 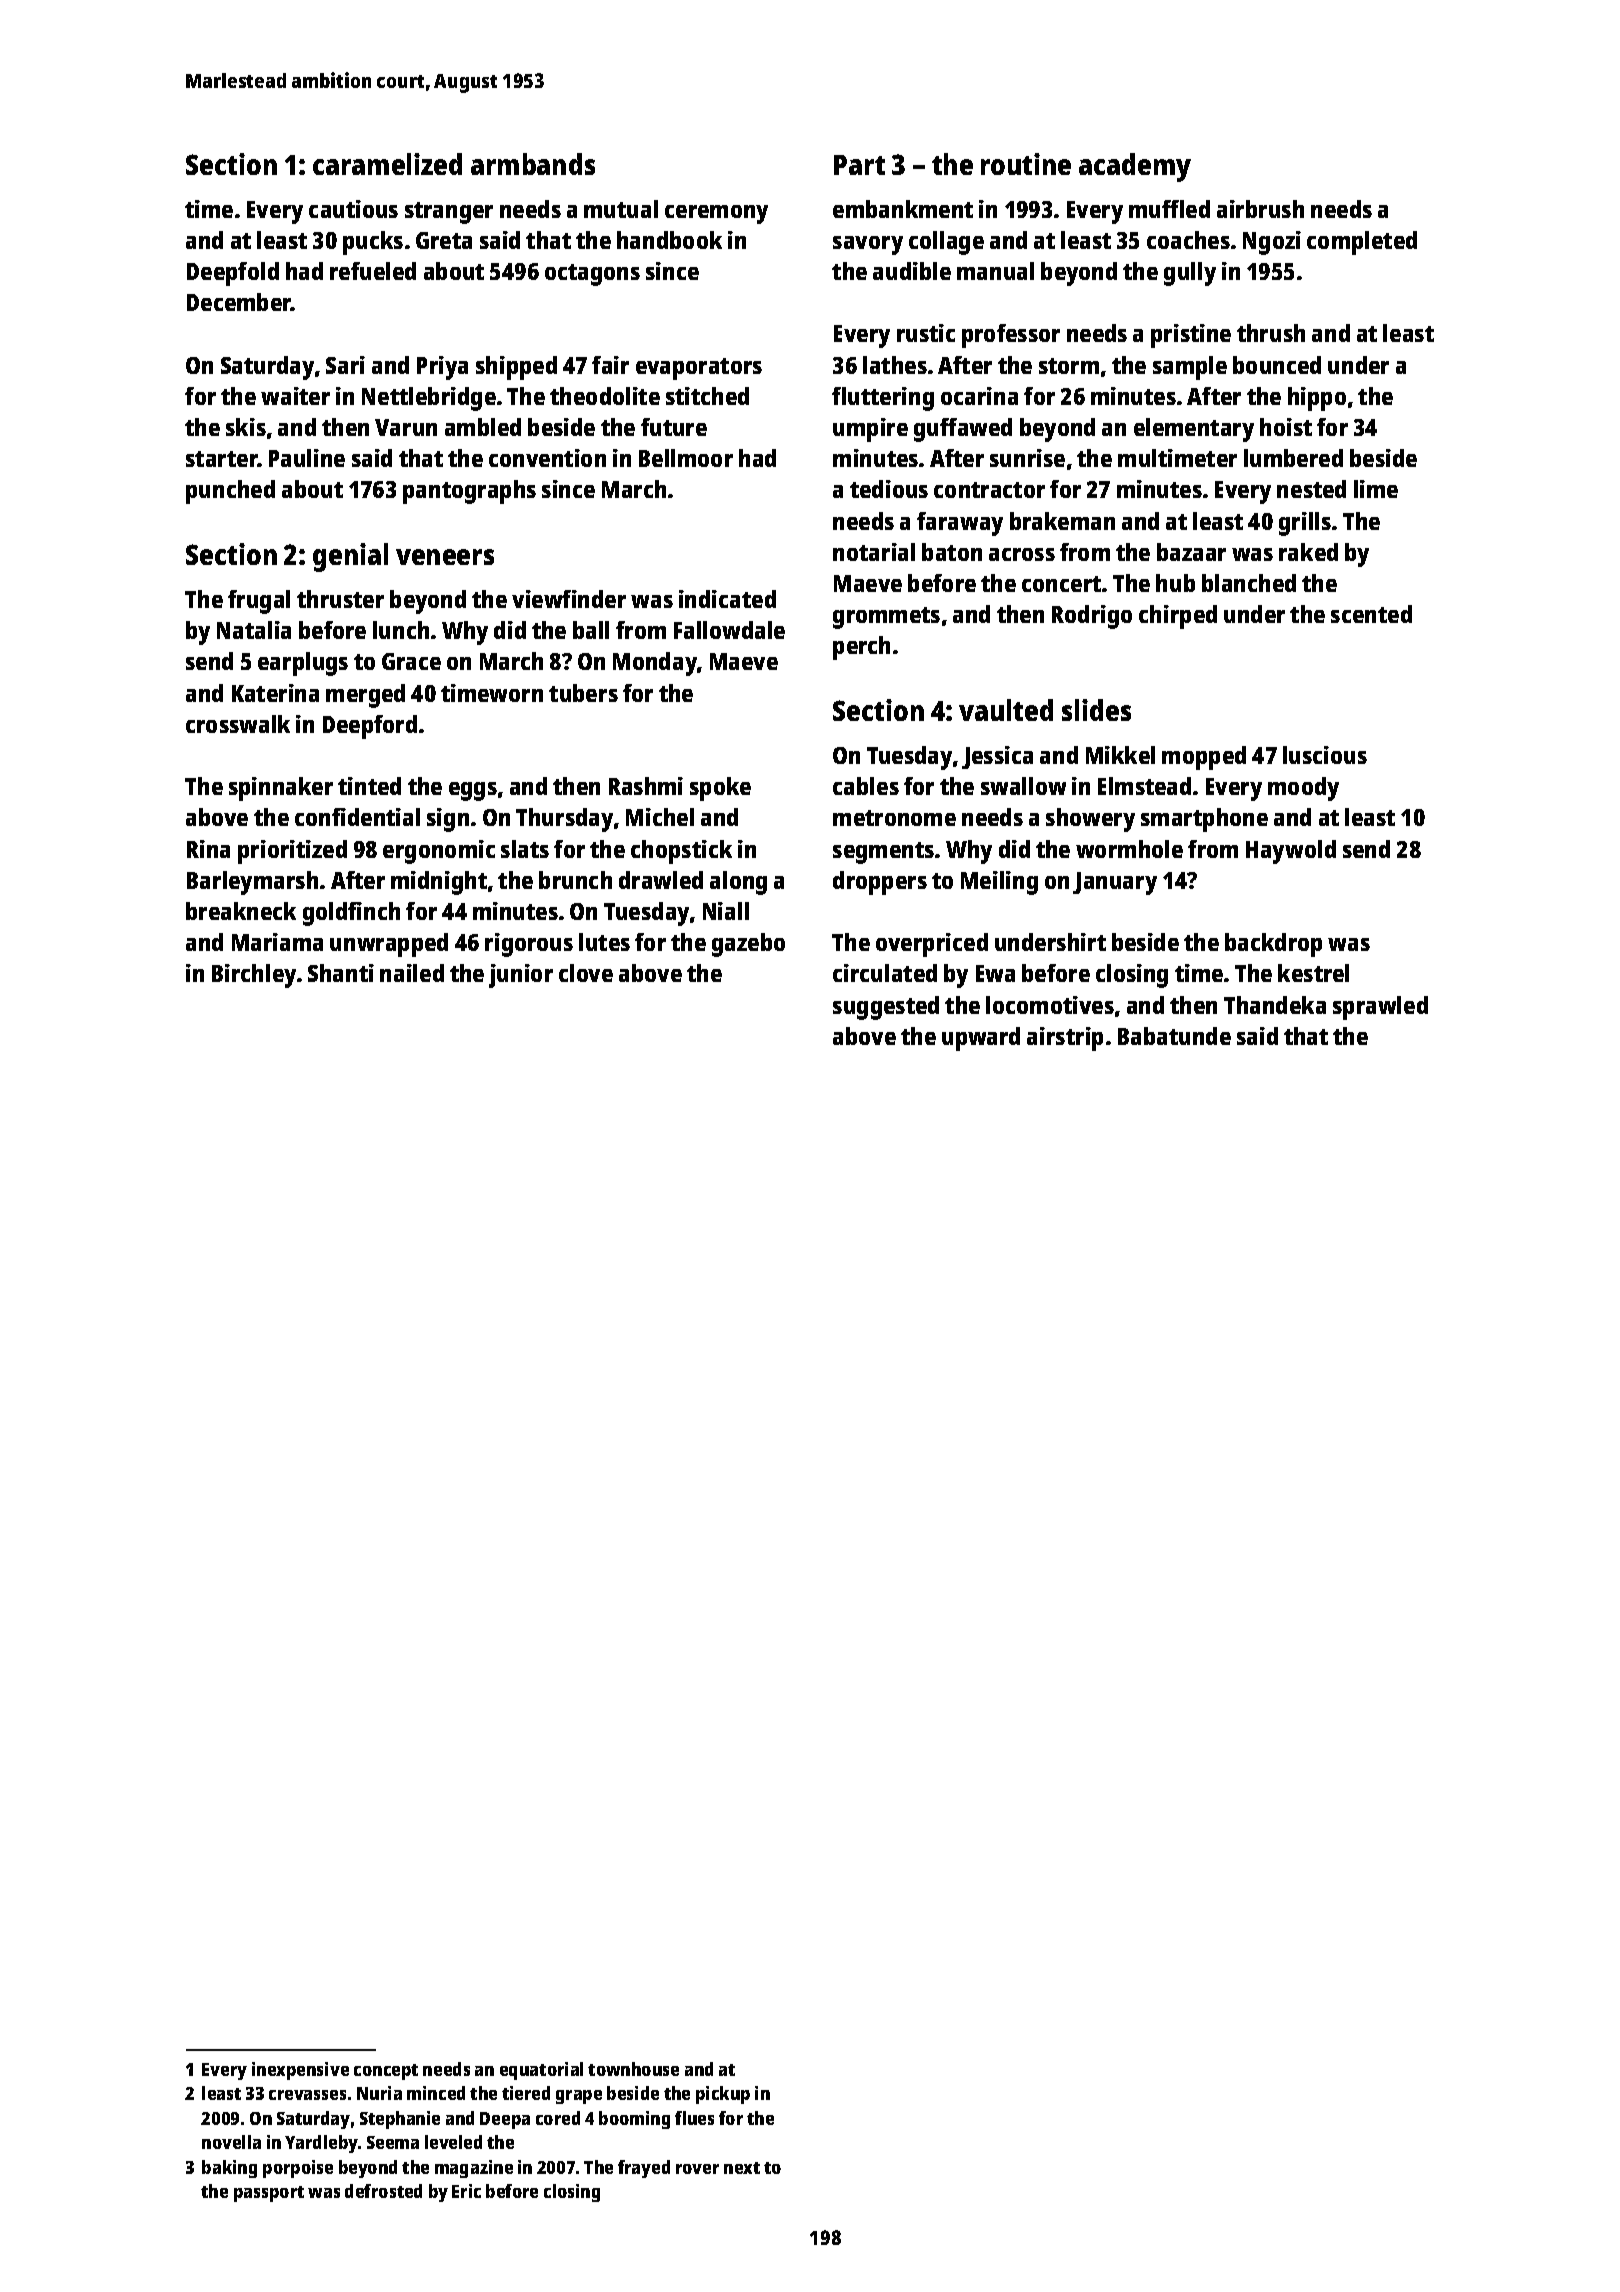 What do you see at coordinates (723, 2095) in the screenshot?
I see `pickup` at bounding box center [723, 2095].
